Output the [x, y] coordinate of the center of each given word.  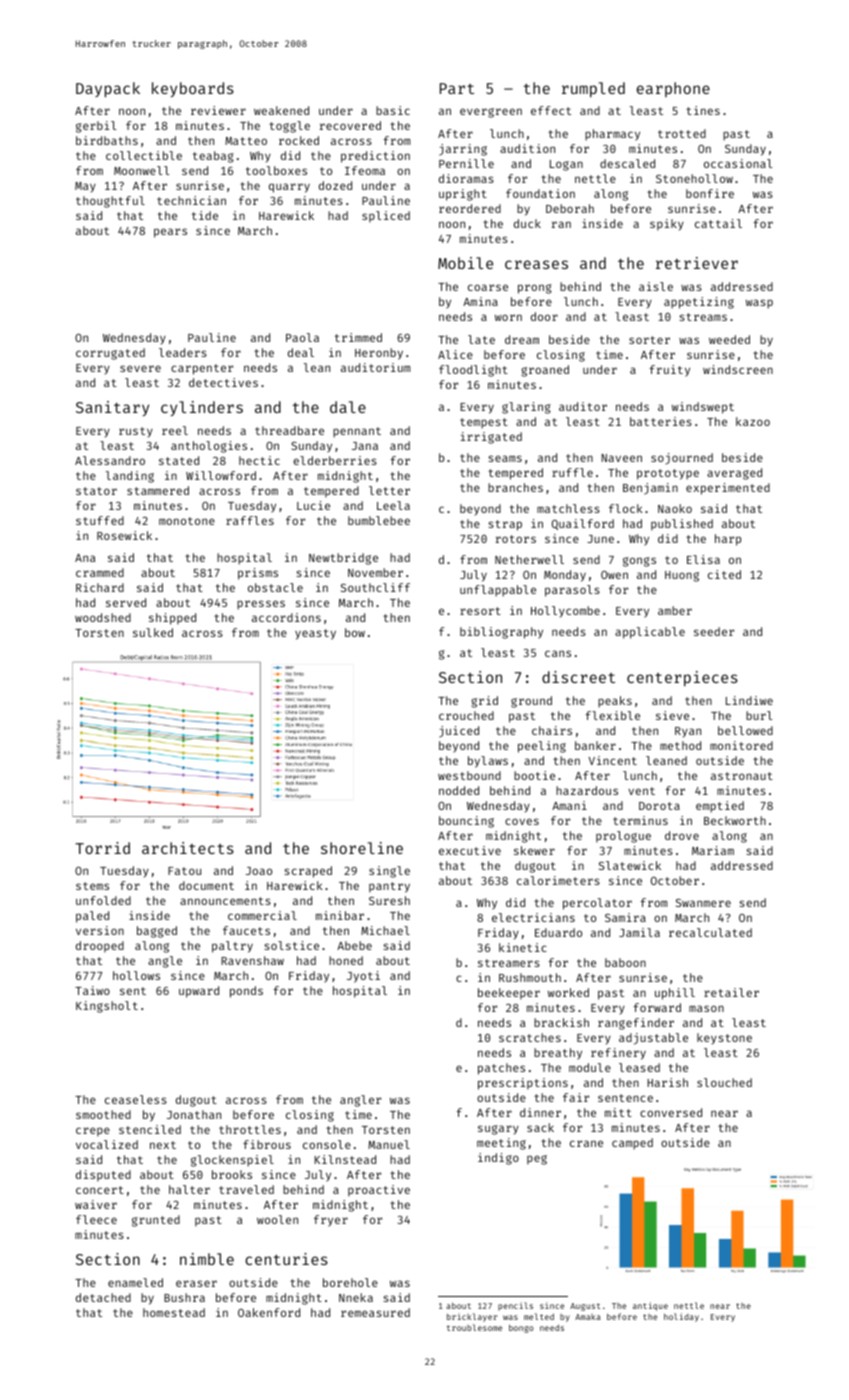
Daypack [108, 89]
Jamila [639, 932]
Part [457, 88]
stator [96, 491]
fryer [331, 1221]
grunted [156, 1221]
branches [515, 487]
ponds [246, 992]
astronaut [742, 776]
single [389, 872]
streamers [509, 963]
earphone [673, 89]
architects [188, 848]
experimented [728, 489]
